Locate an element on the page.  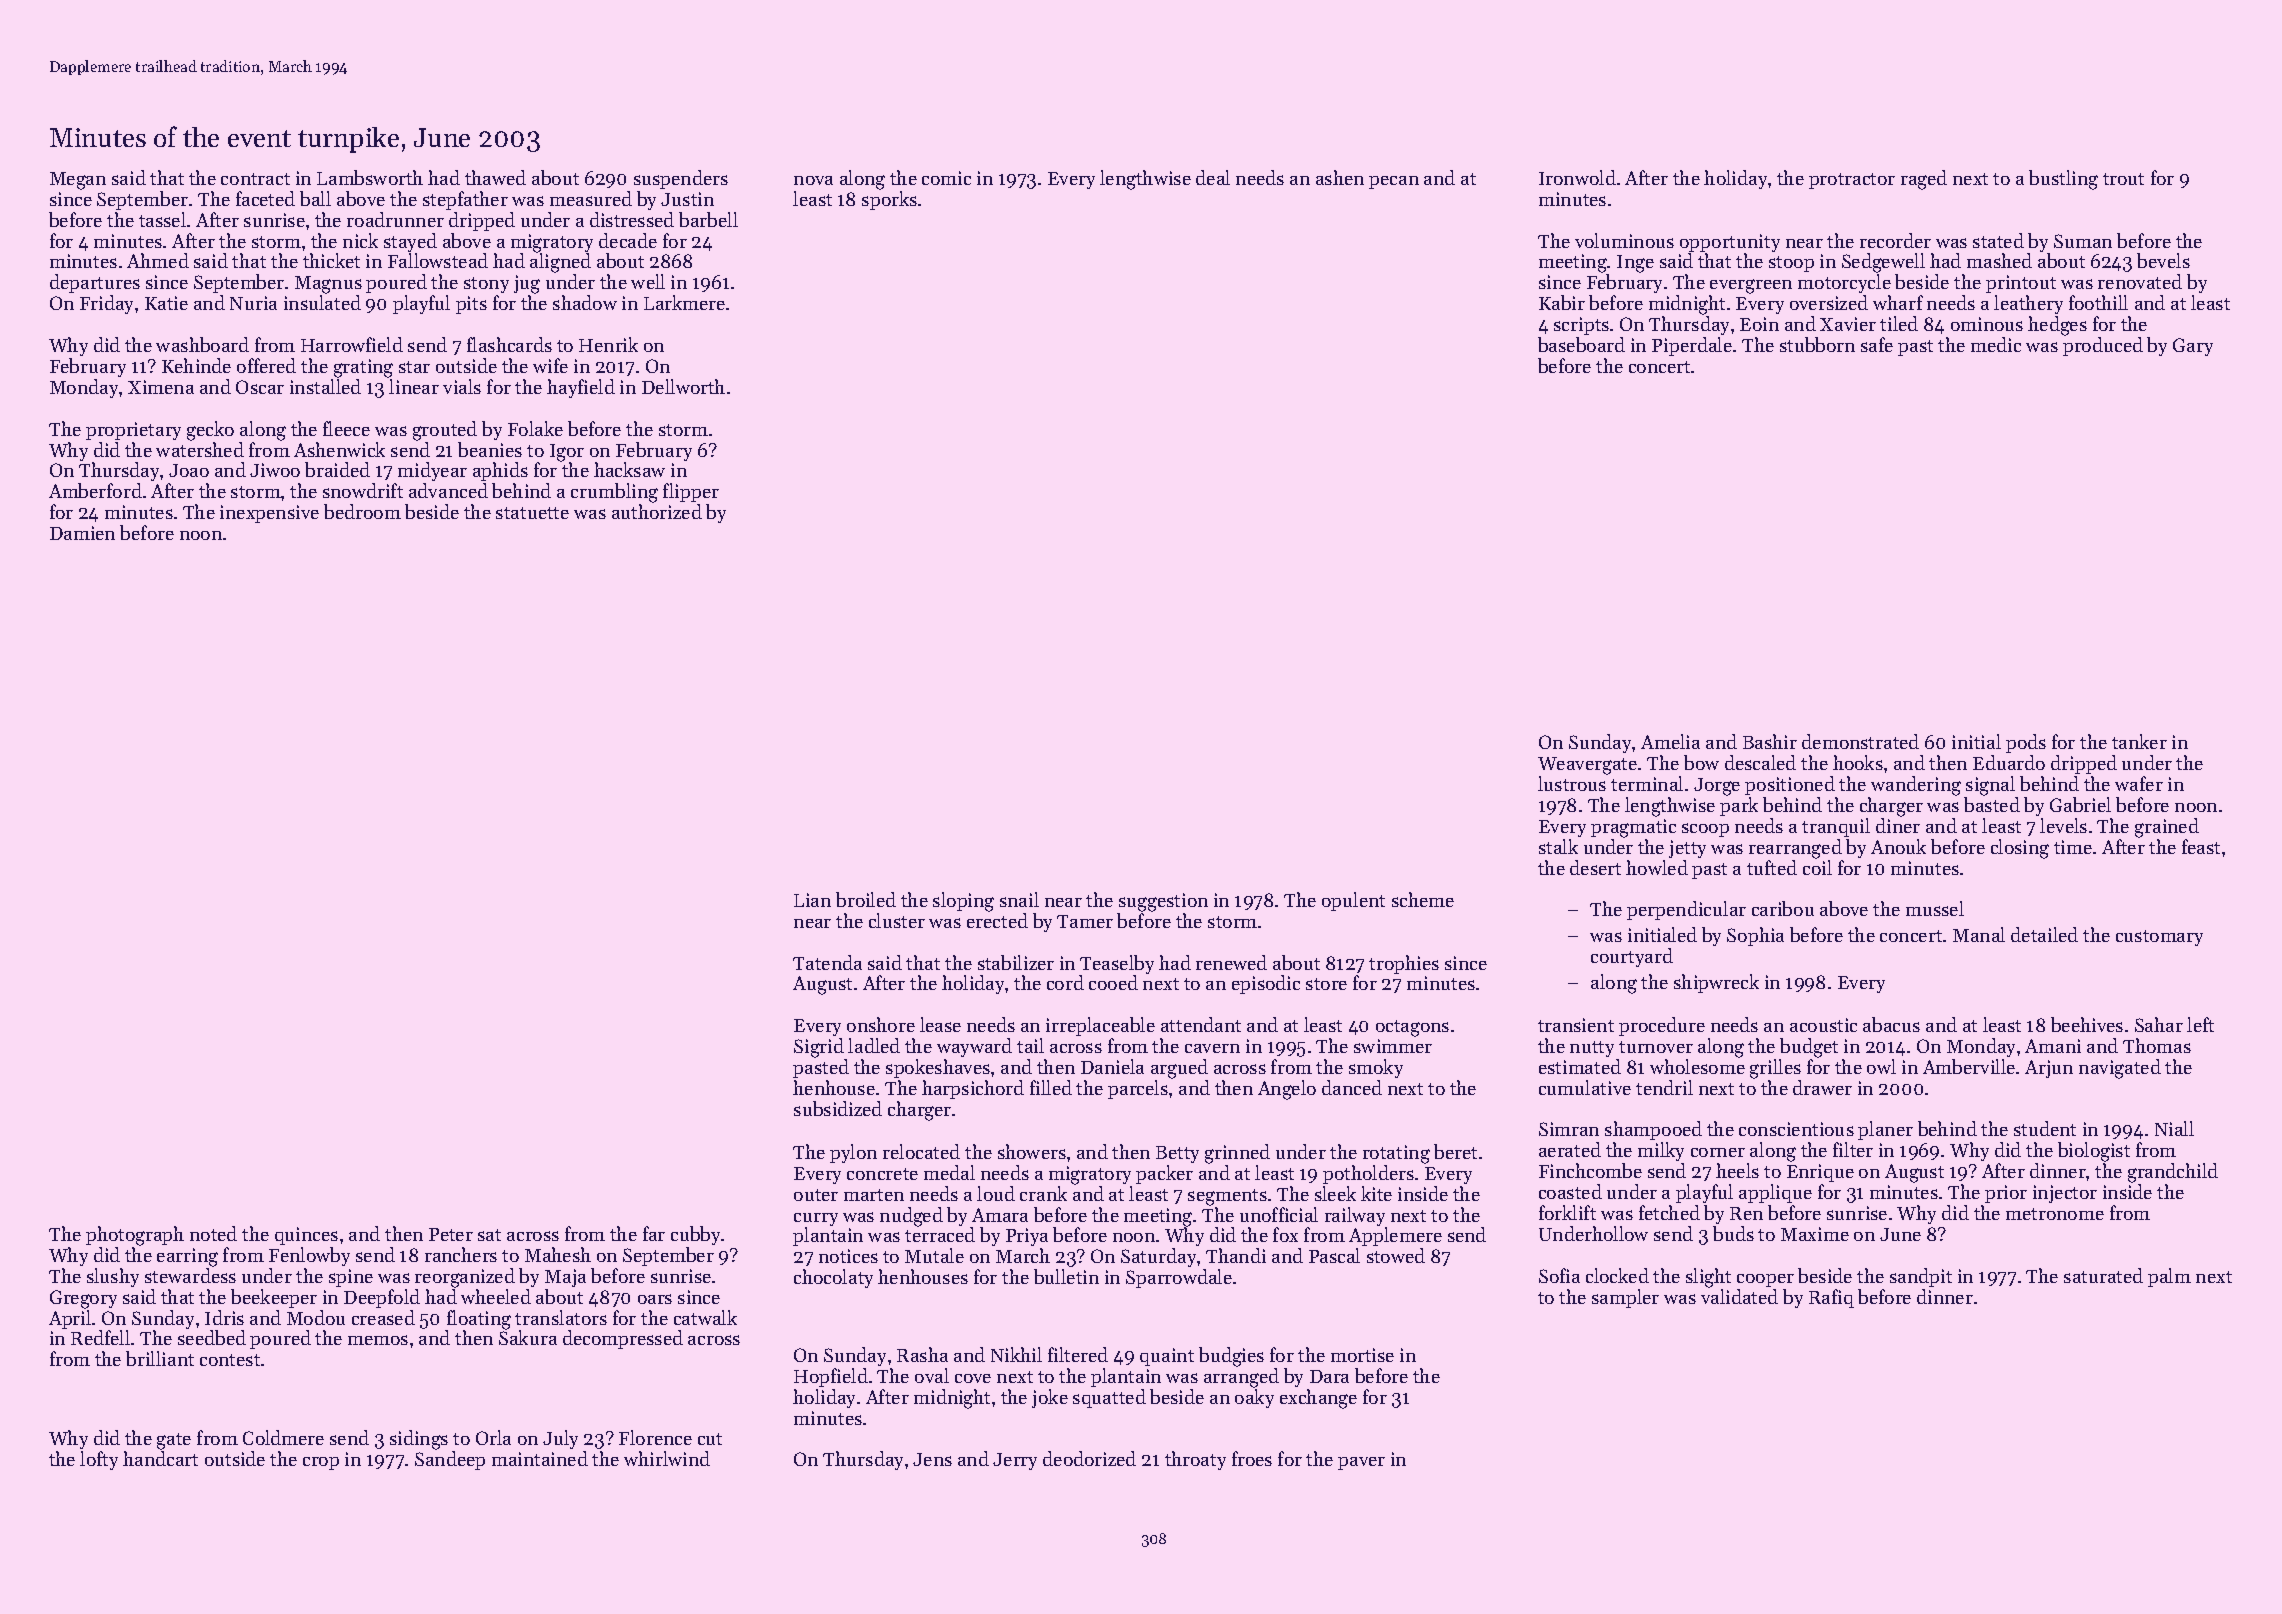
tanker is located at coordinates (2139, 741).
